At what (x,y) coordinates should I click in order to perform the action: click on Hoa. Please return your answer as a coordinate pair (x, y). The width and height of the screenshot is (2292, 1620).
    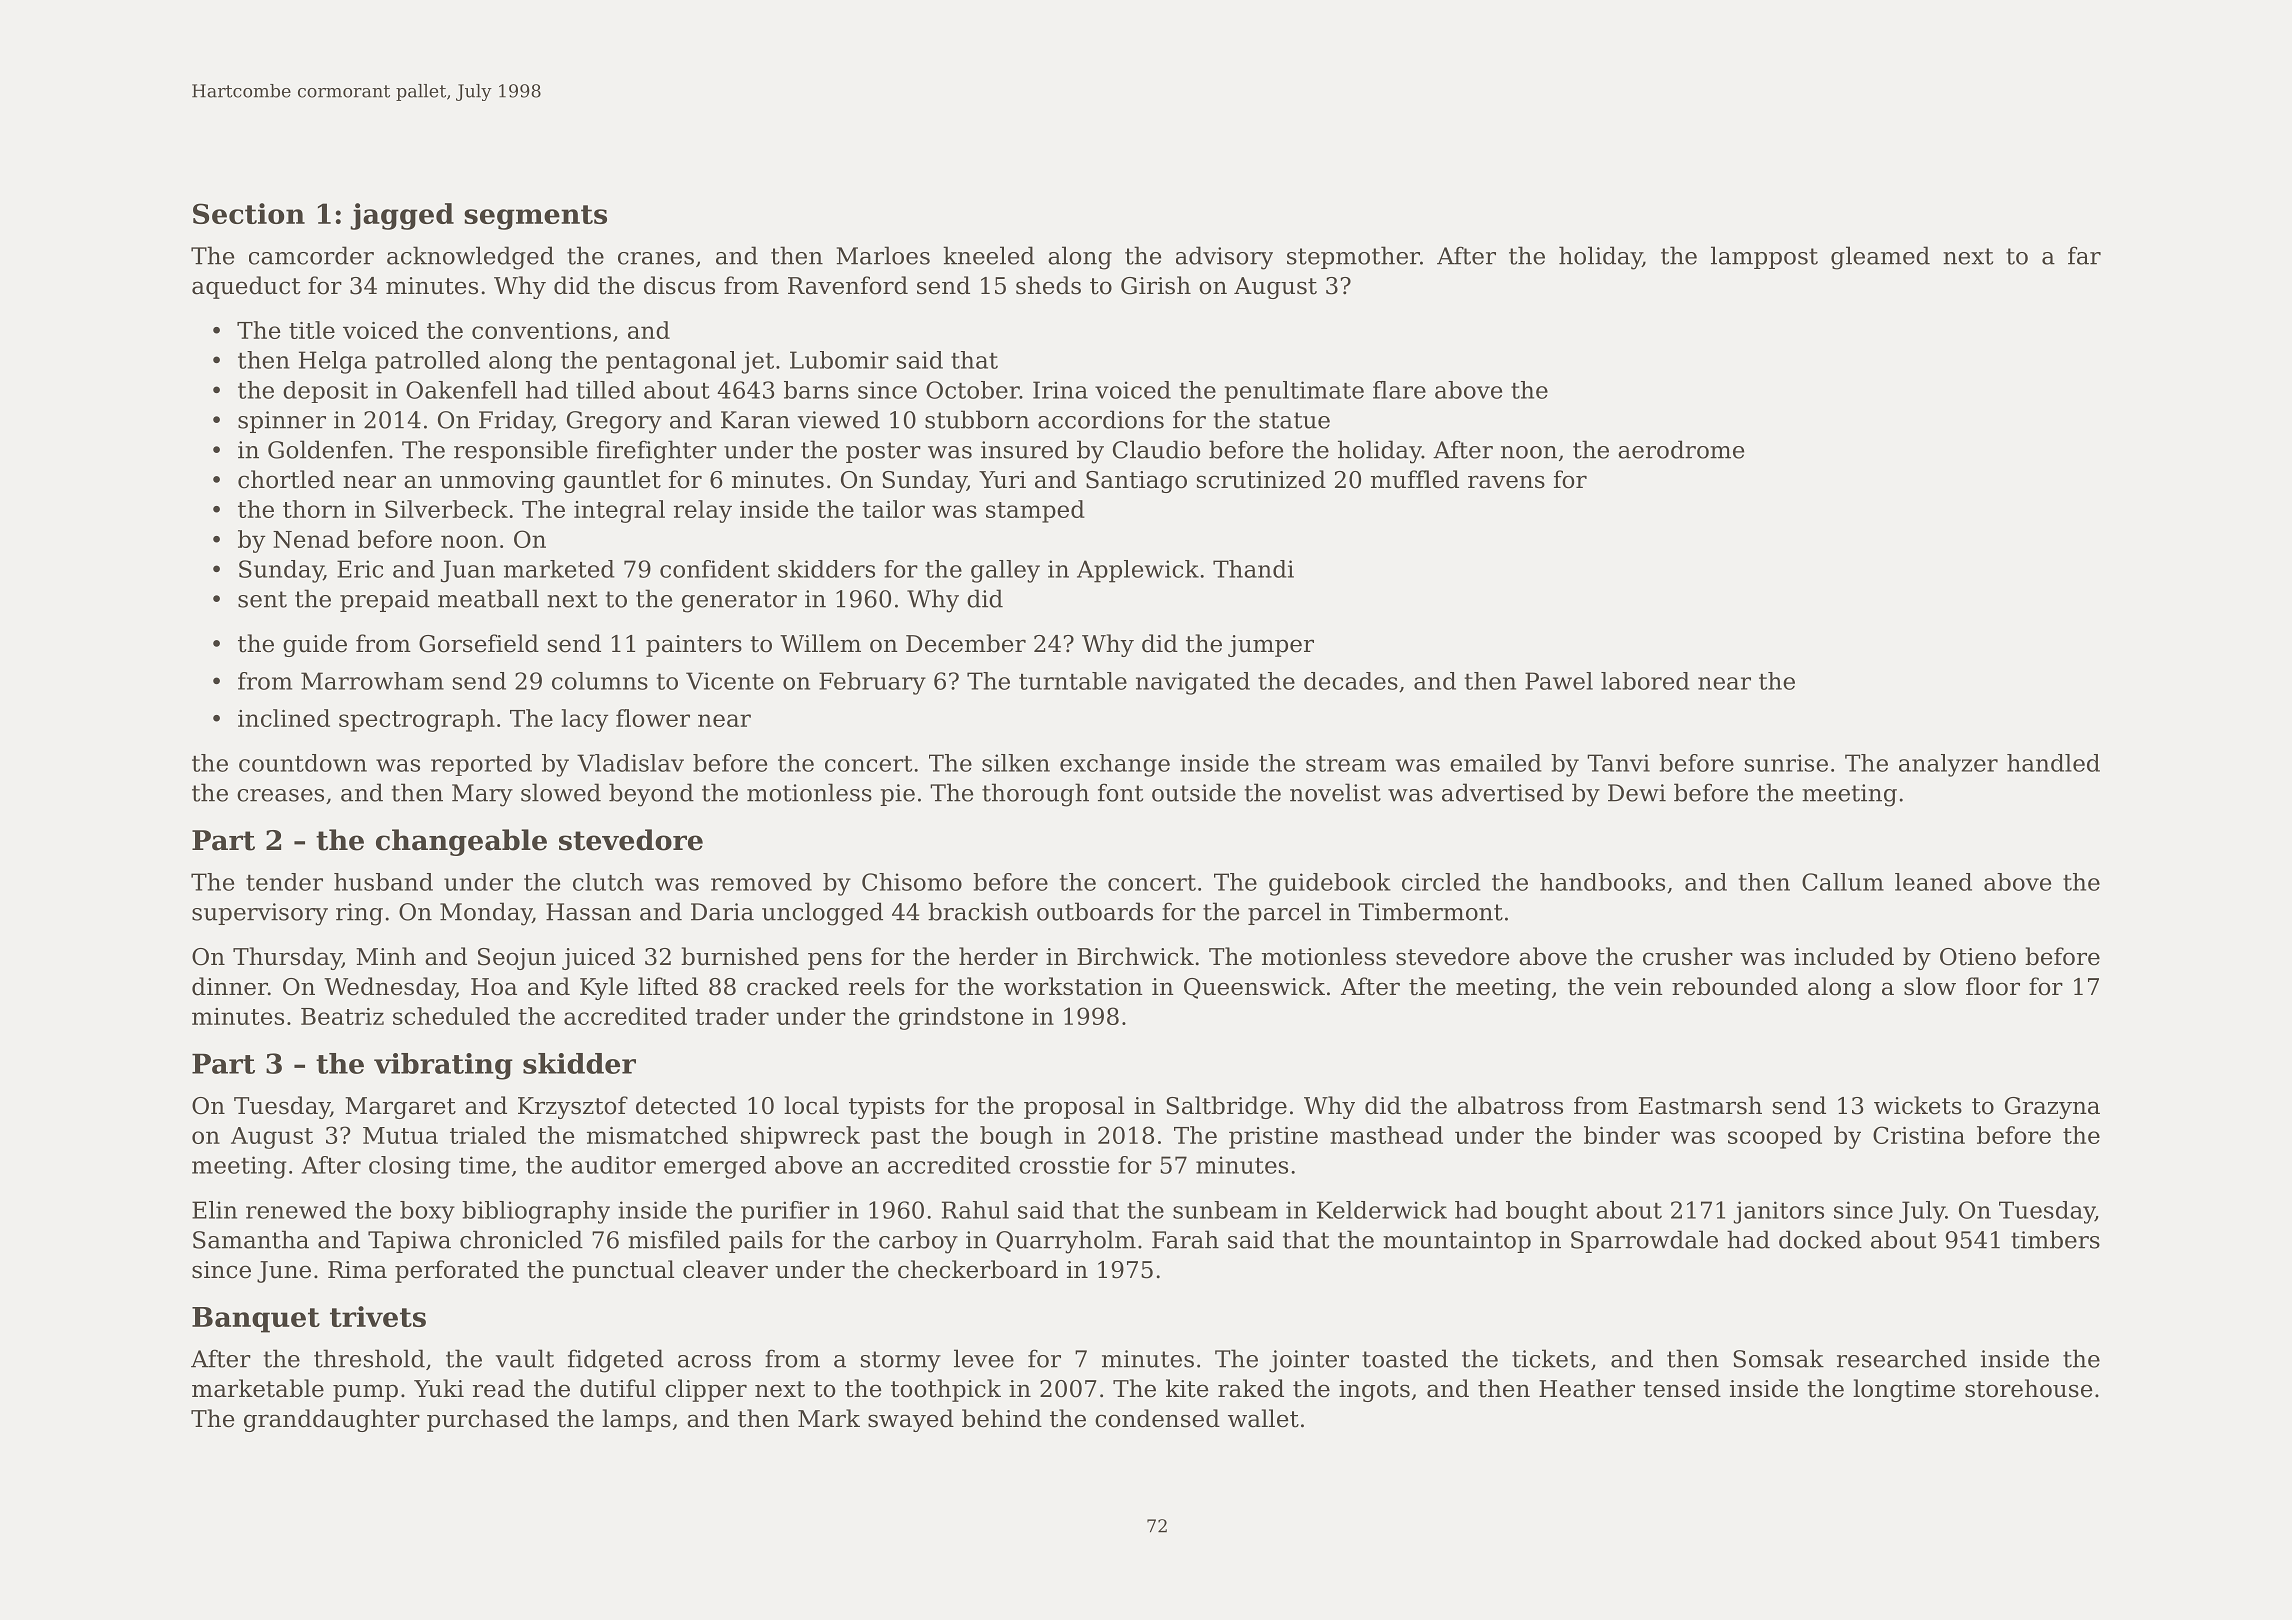
    Looking at the image, I should click on (494, 987).
